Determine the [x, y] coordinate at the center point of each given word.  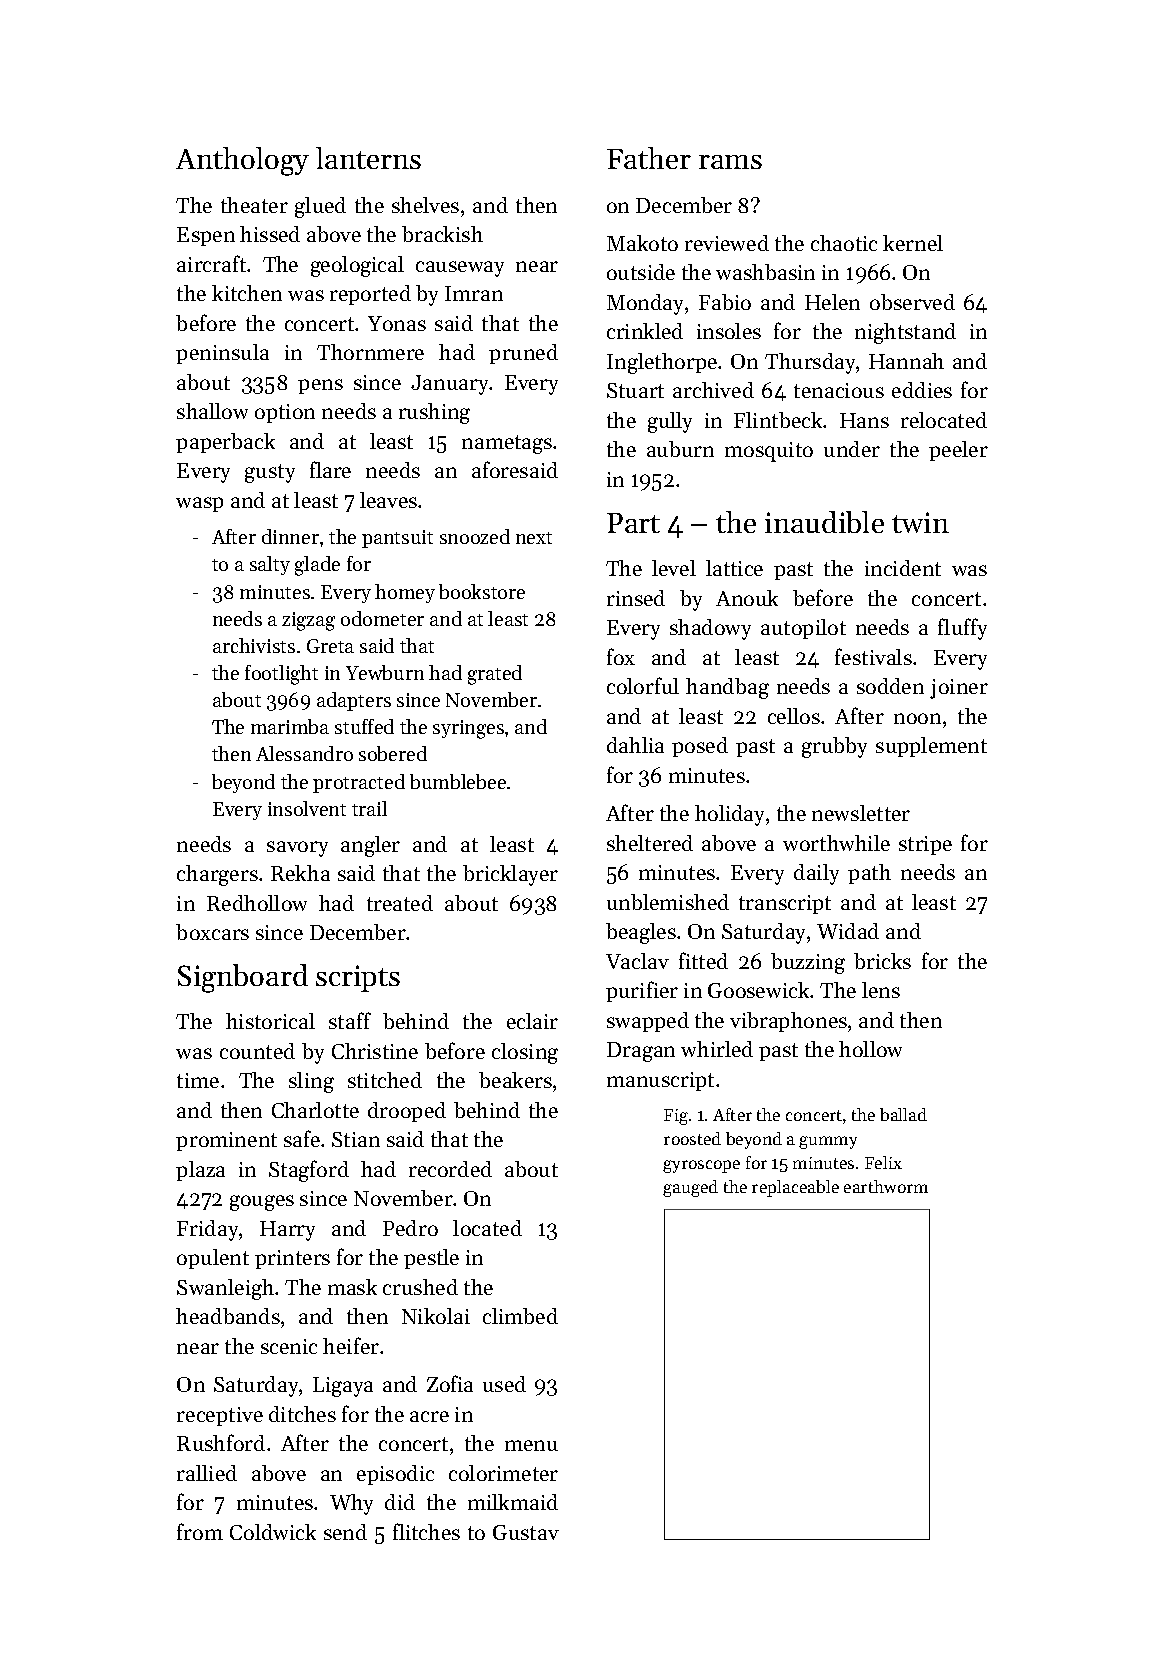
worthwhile [836, 843]
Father [649, 158]
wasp [199, 504]
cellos [794, 716]
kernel [913, 243]
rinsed [636, 598]
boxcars [212, 932]
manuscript [660, 1081]
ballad [903, 1114]
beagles [641, 933]
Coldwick [273, 1532]
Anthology [242, 161]
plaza [200, 1171]
